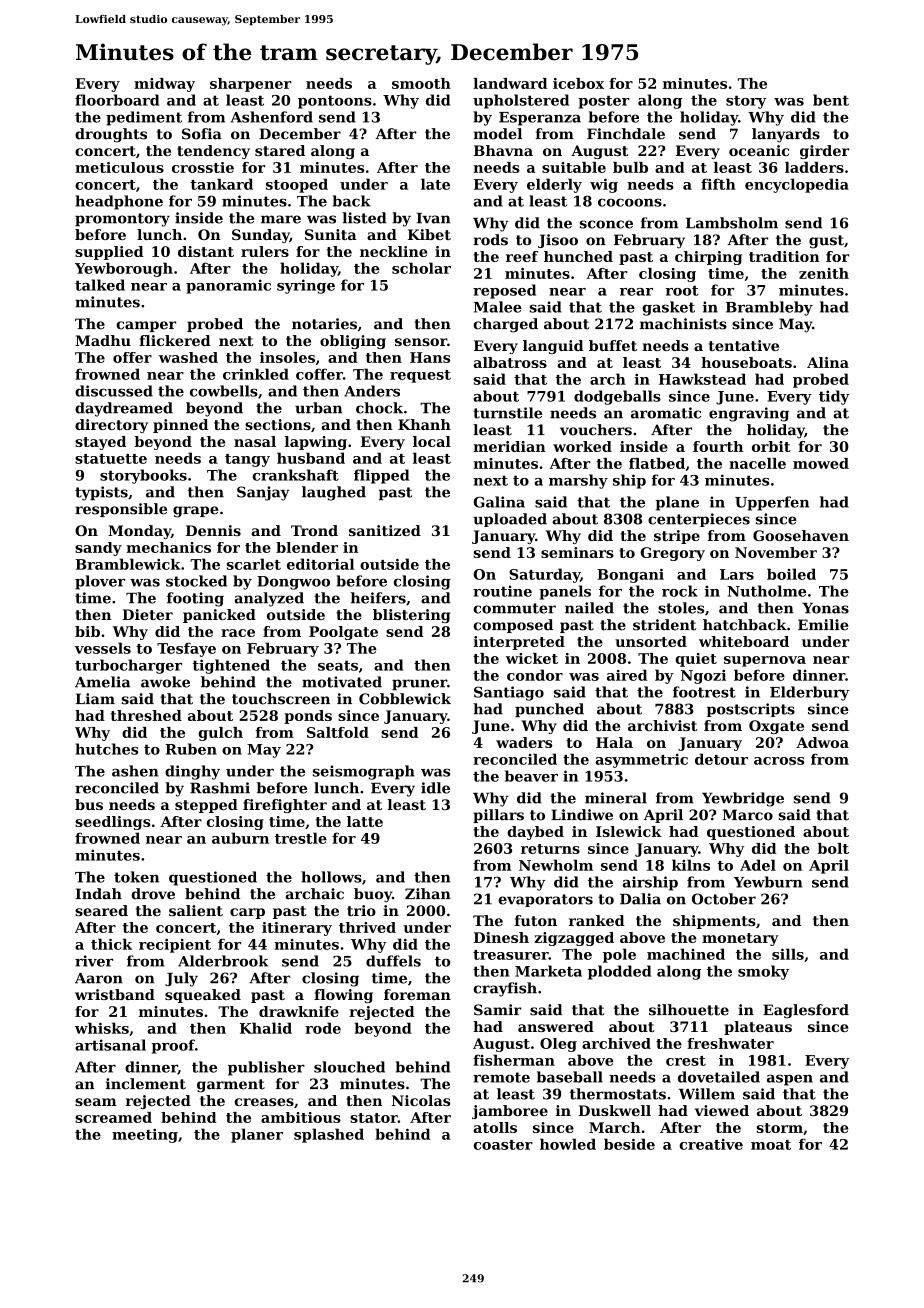  Describe the element at coordinates (721, 759) in the screenshot. I see `detour` at that location.
